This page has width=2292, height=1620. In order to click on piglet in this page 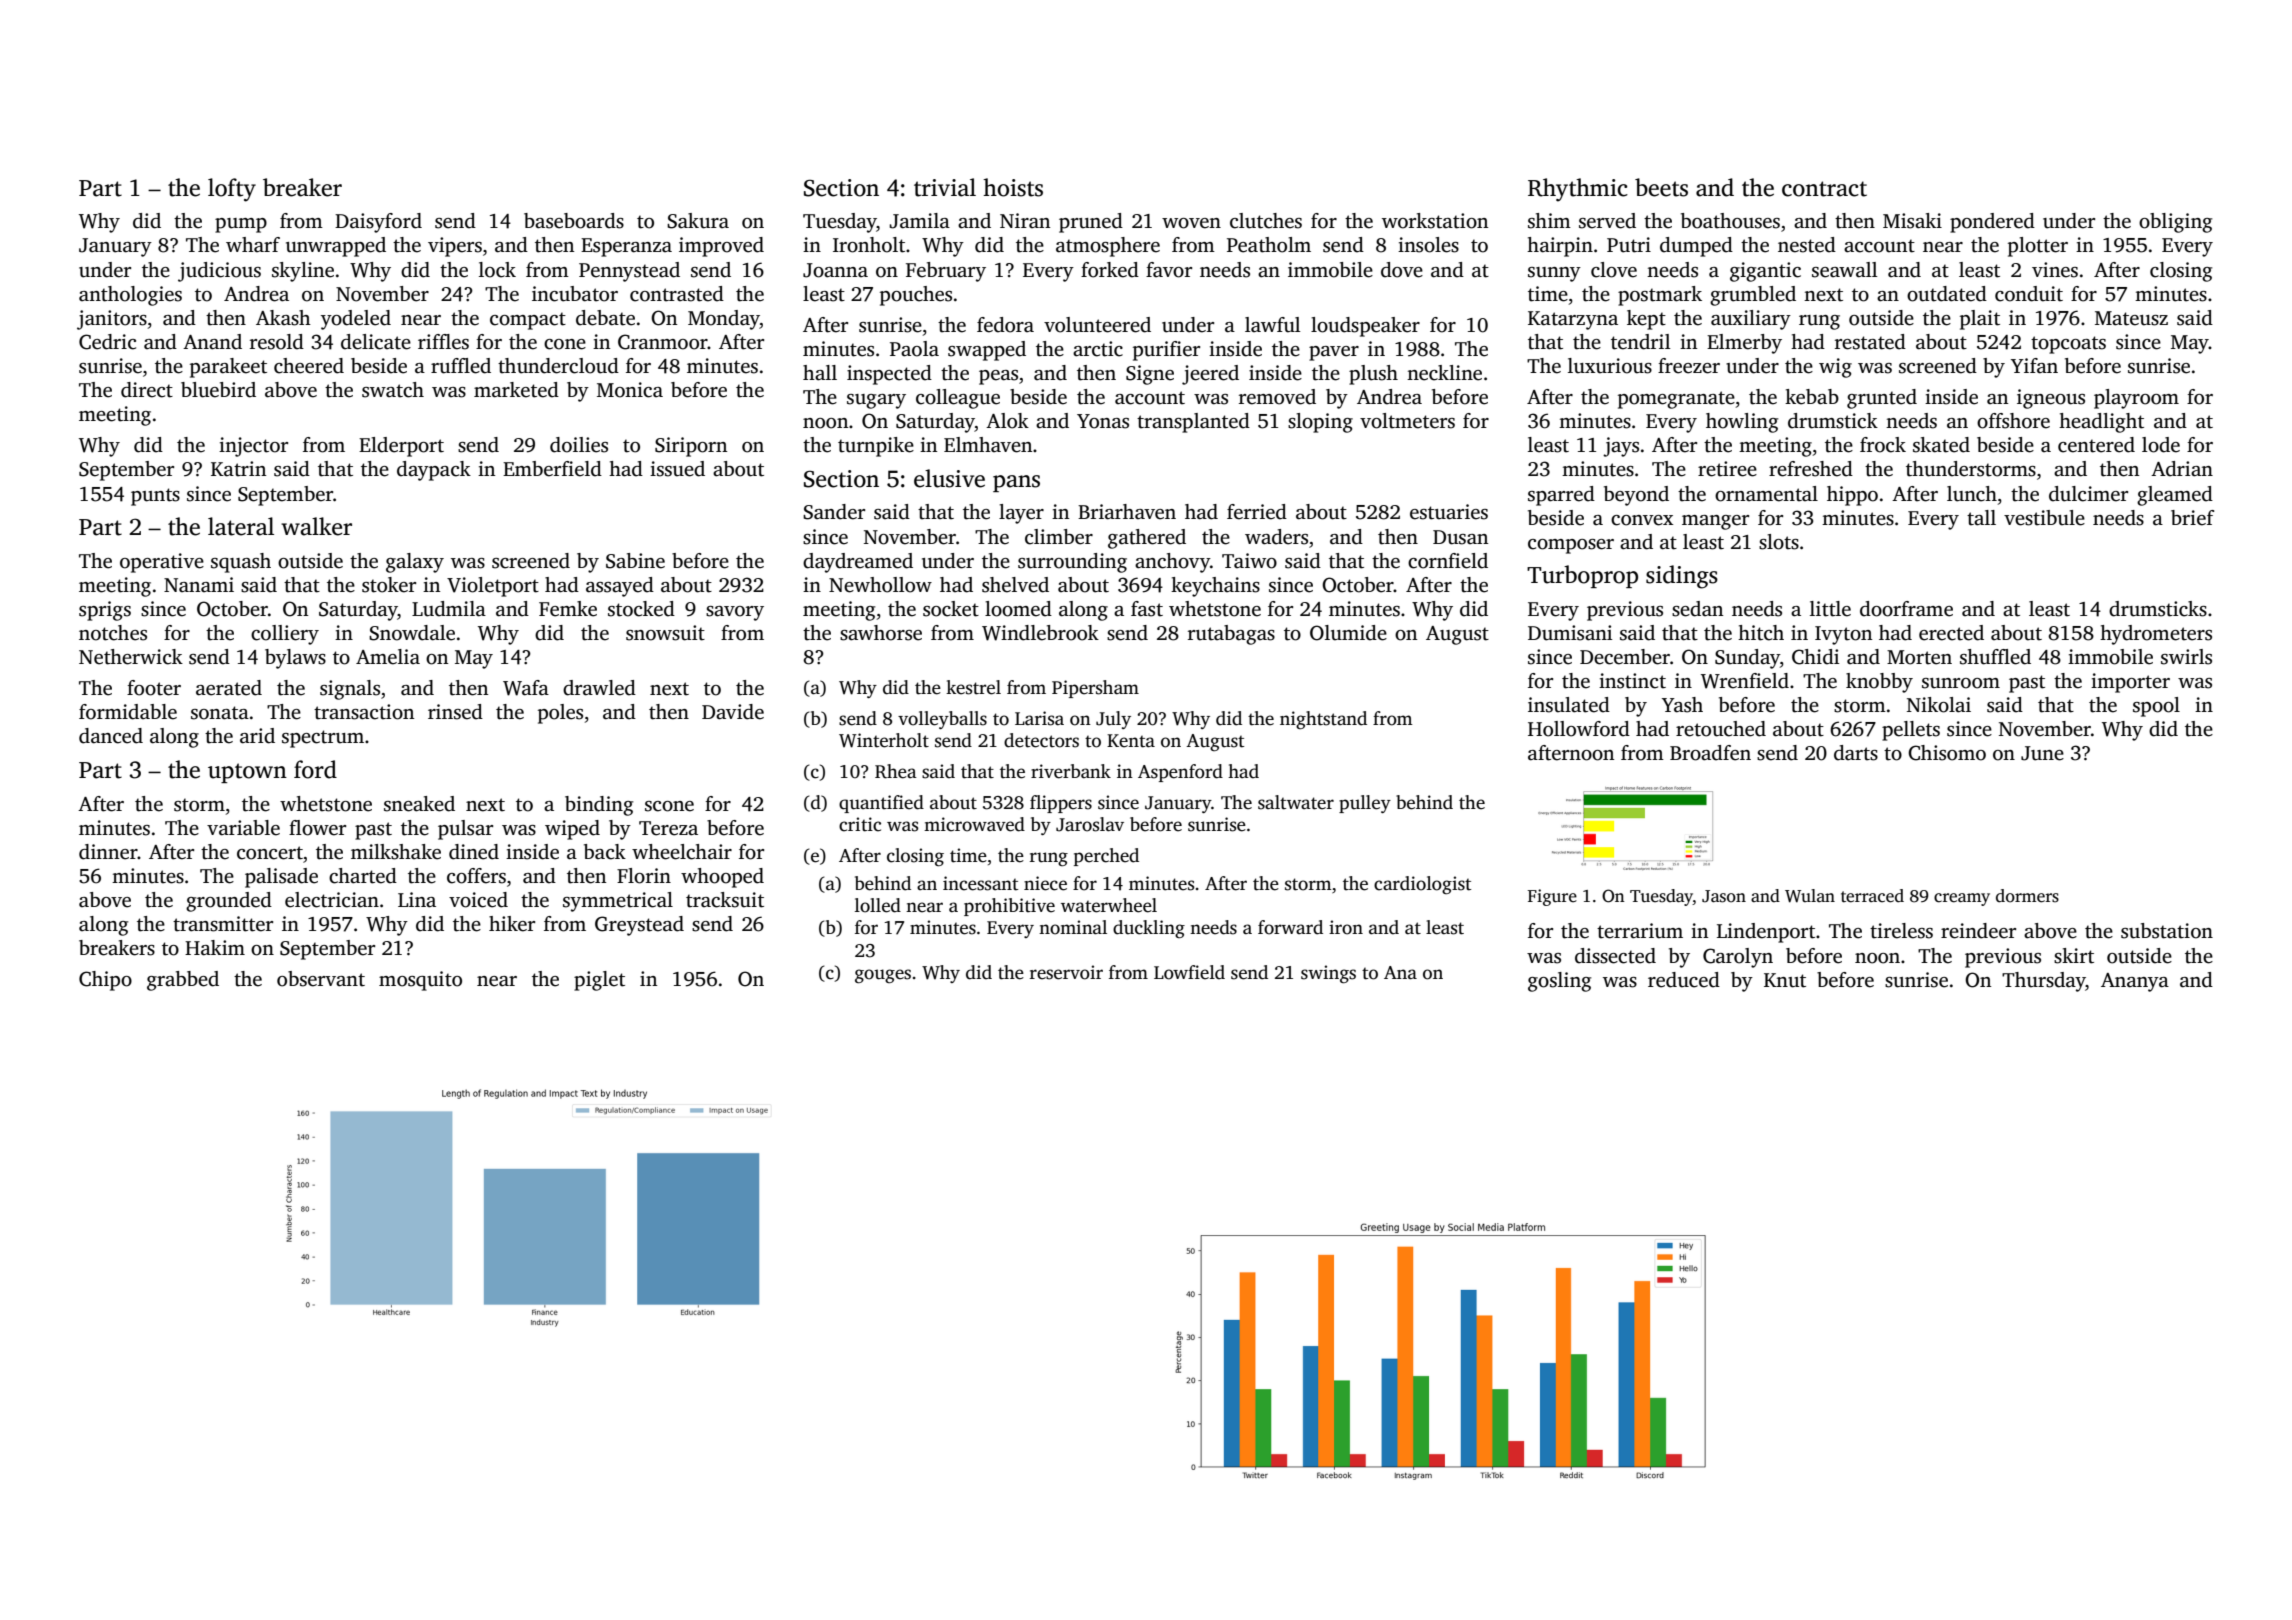, I will do `click(599, 981)`.
